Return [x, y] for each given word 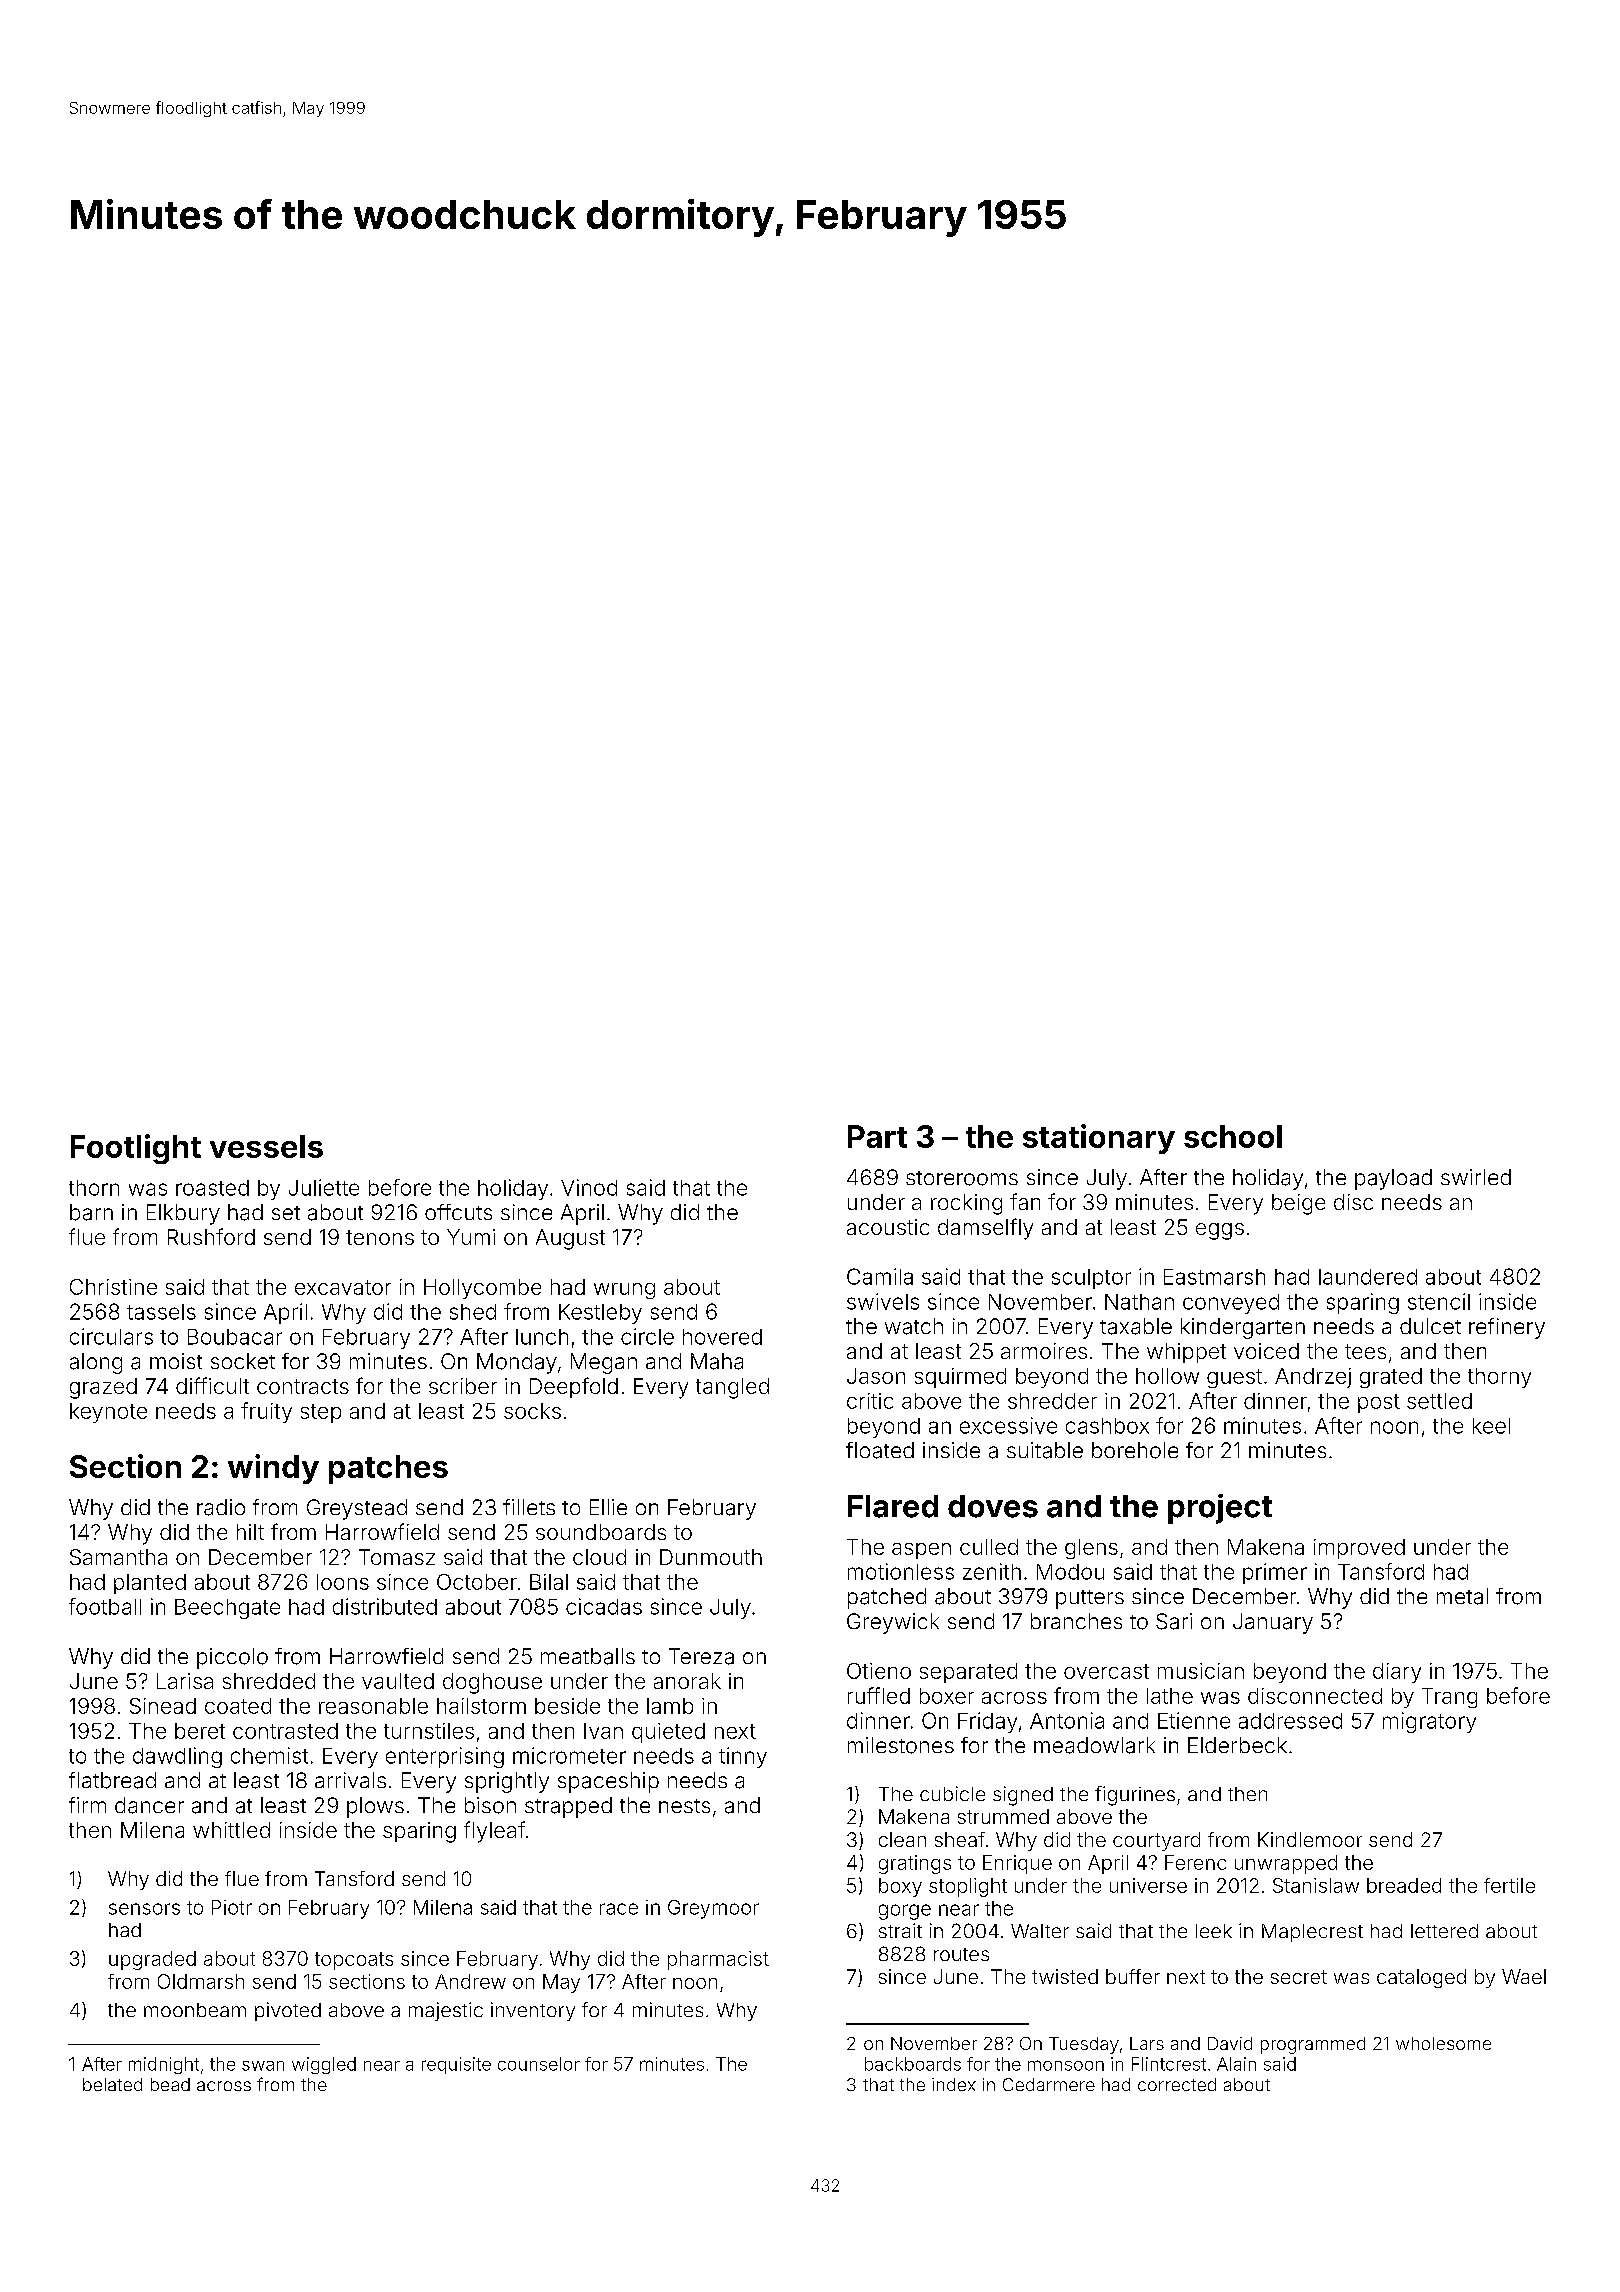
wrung [624, 1291]
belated [112, 2084]
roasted [212, 1188]
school [1233, 1136]
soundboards [601, 1532]
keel [1491, 1426]
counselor [539, 2064]
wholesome [1443, 2043]
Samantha [118, 1557]
